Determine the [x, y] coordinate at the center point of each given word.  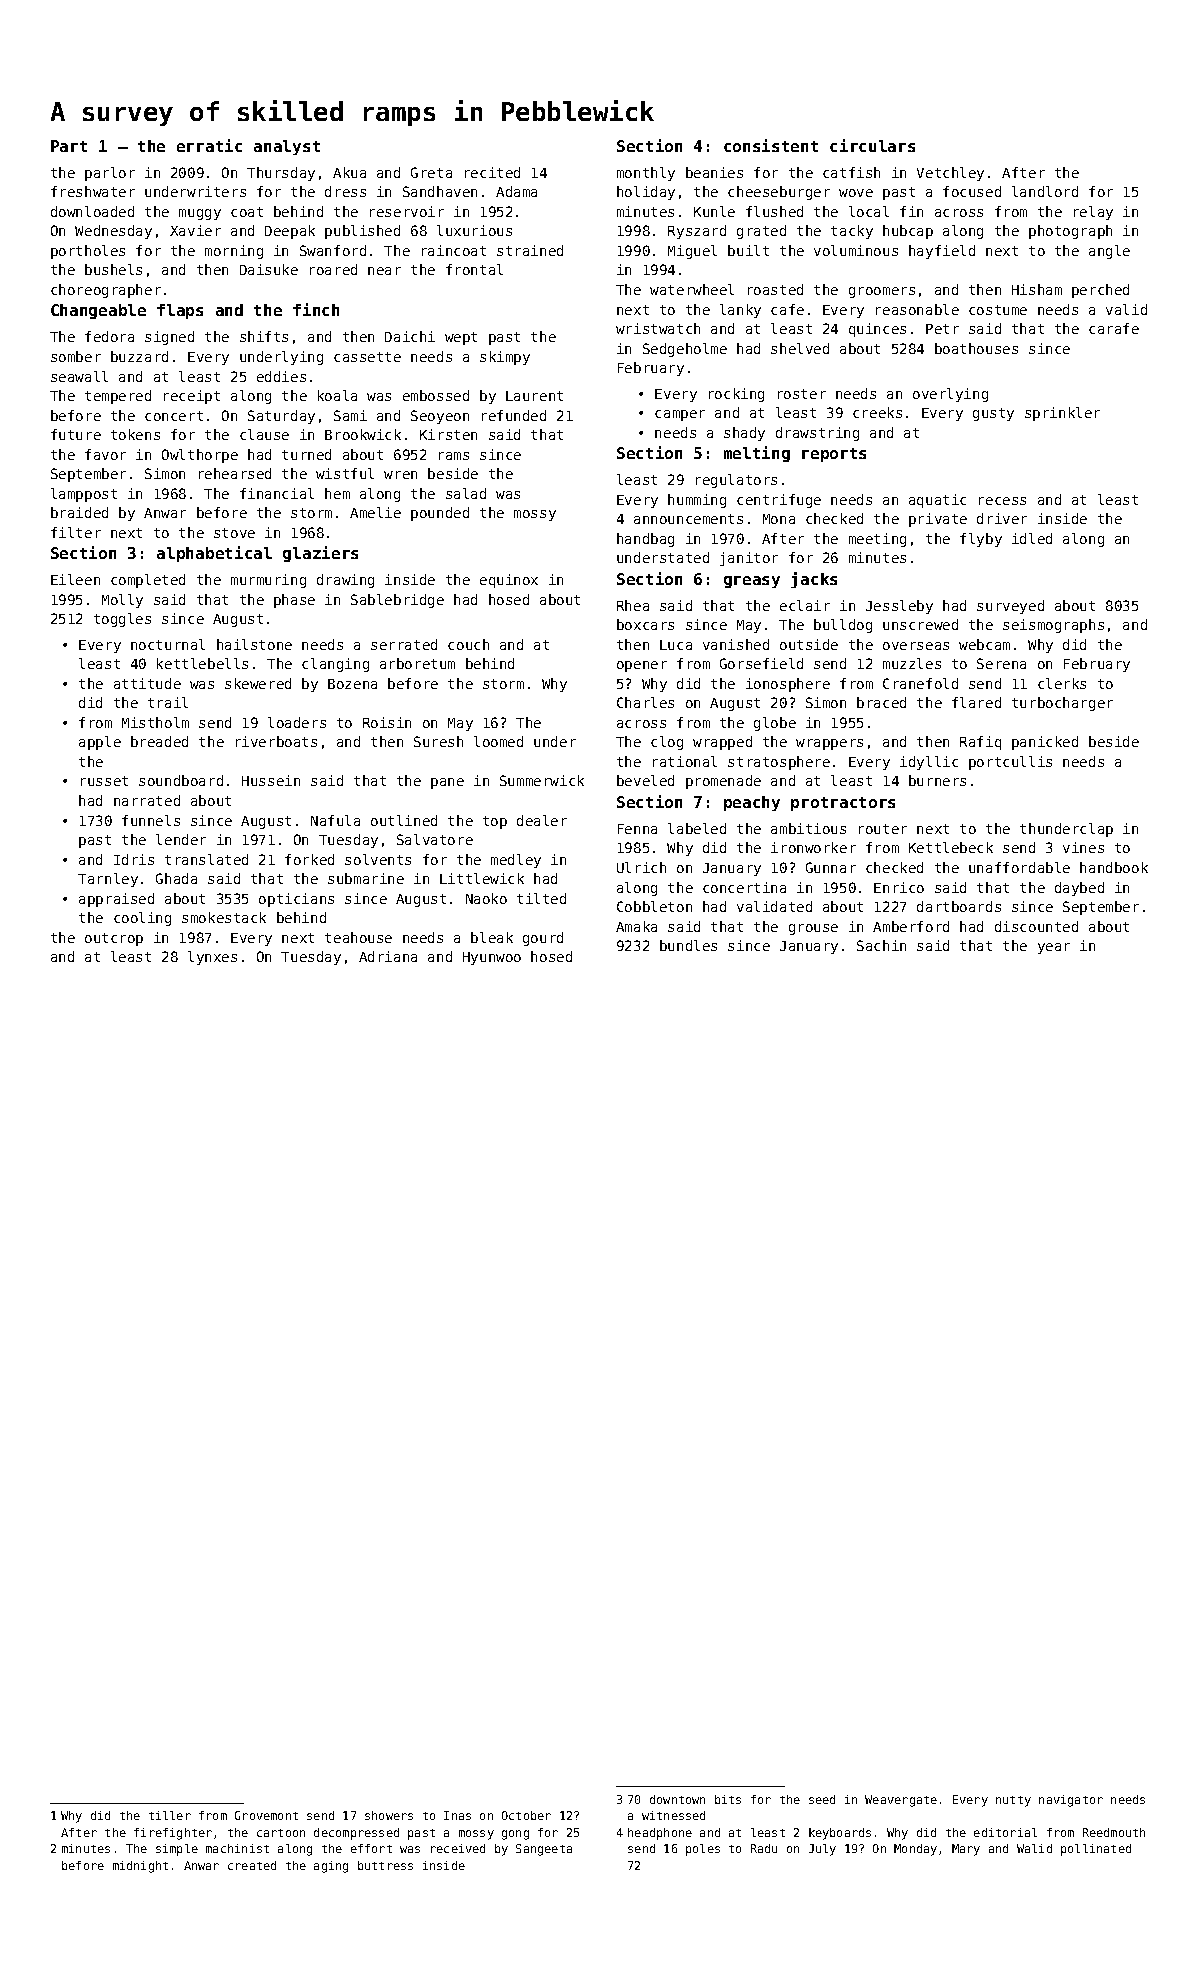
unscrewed [920, 624]
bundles [688, 945]
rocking [736, 395]
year [1054, 948]
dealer [542, 820]
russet [104, 781]
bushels [113, 269]
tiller [170, 1815]
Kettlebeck [951, 847]
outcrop [114, 939]
